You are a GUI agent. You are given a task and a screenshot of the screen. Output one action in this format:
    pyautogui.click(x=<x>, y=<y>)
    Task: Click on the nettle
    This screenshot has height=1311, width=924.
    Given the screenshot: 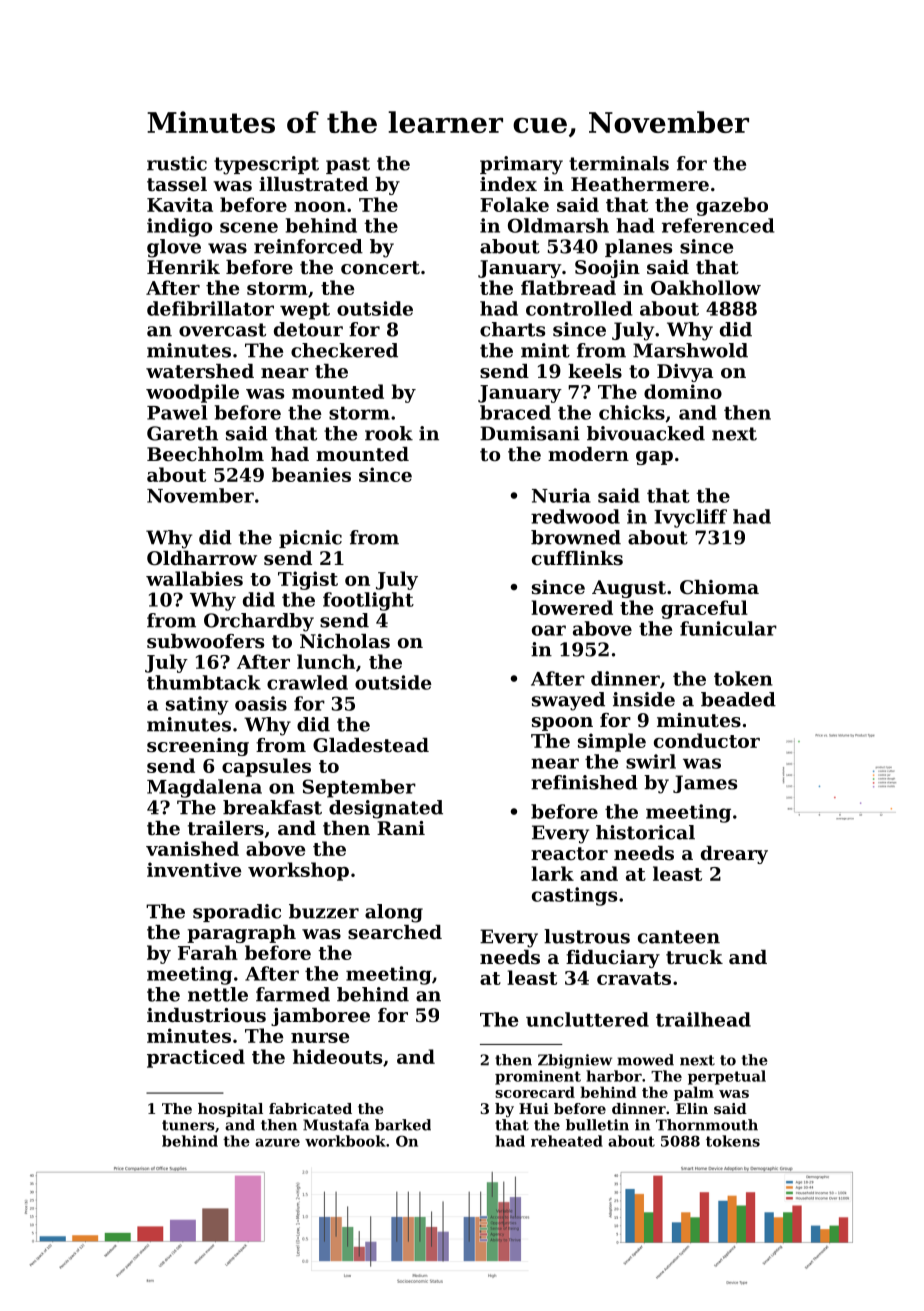 What is the action you would take?
    pyautogui.click(x=218, y=994)
